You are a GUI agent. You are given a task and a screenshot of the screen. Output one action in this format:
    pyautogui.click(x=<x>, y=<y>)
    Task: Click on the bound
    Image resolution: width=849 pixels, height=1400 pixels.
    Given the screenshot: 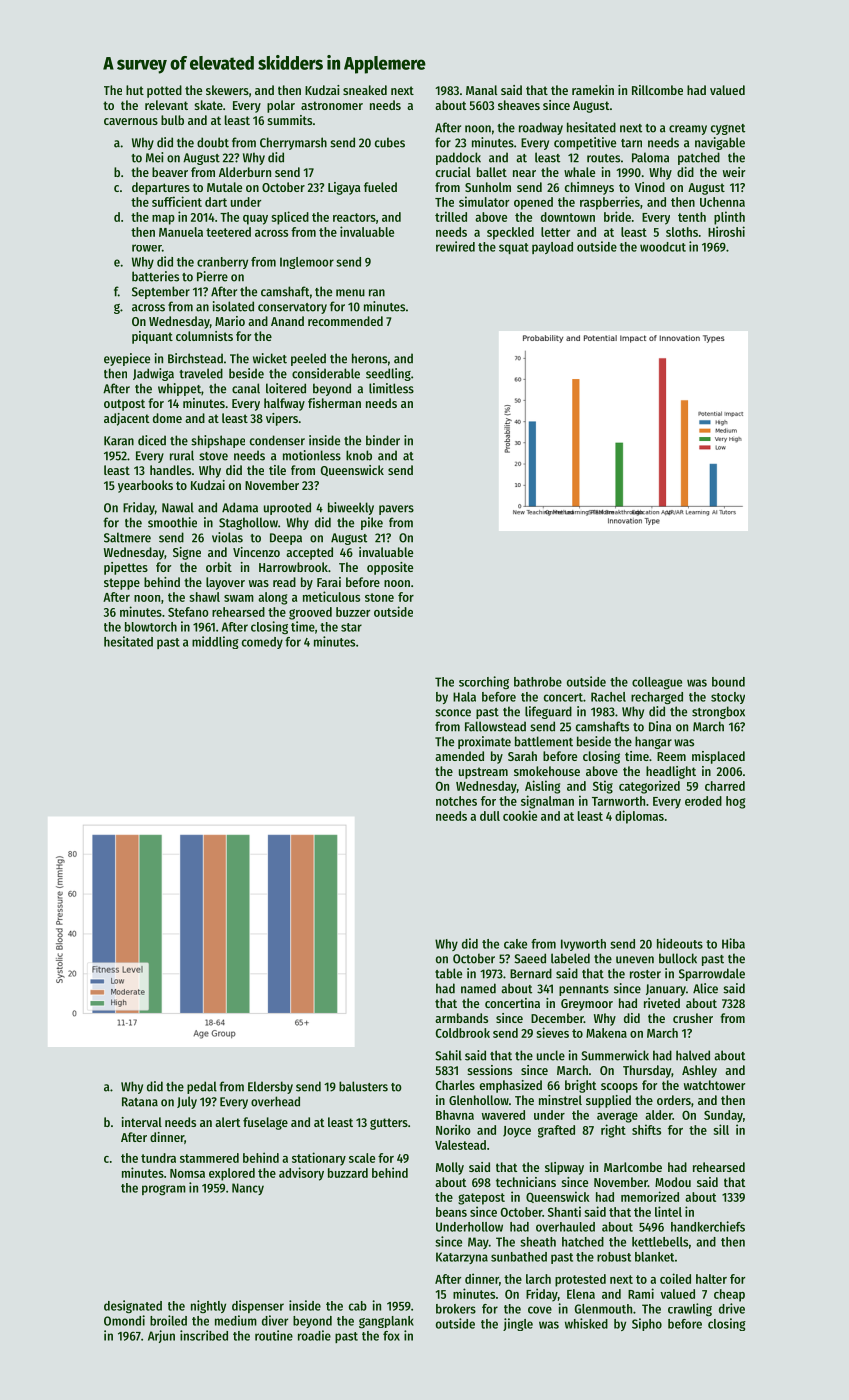 What is the action you would take?
    pyautogui.click(x=728, y=682)
